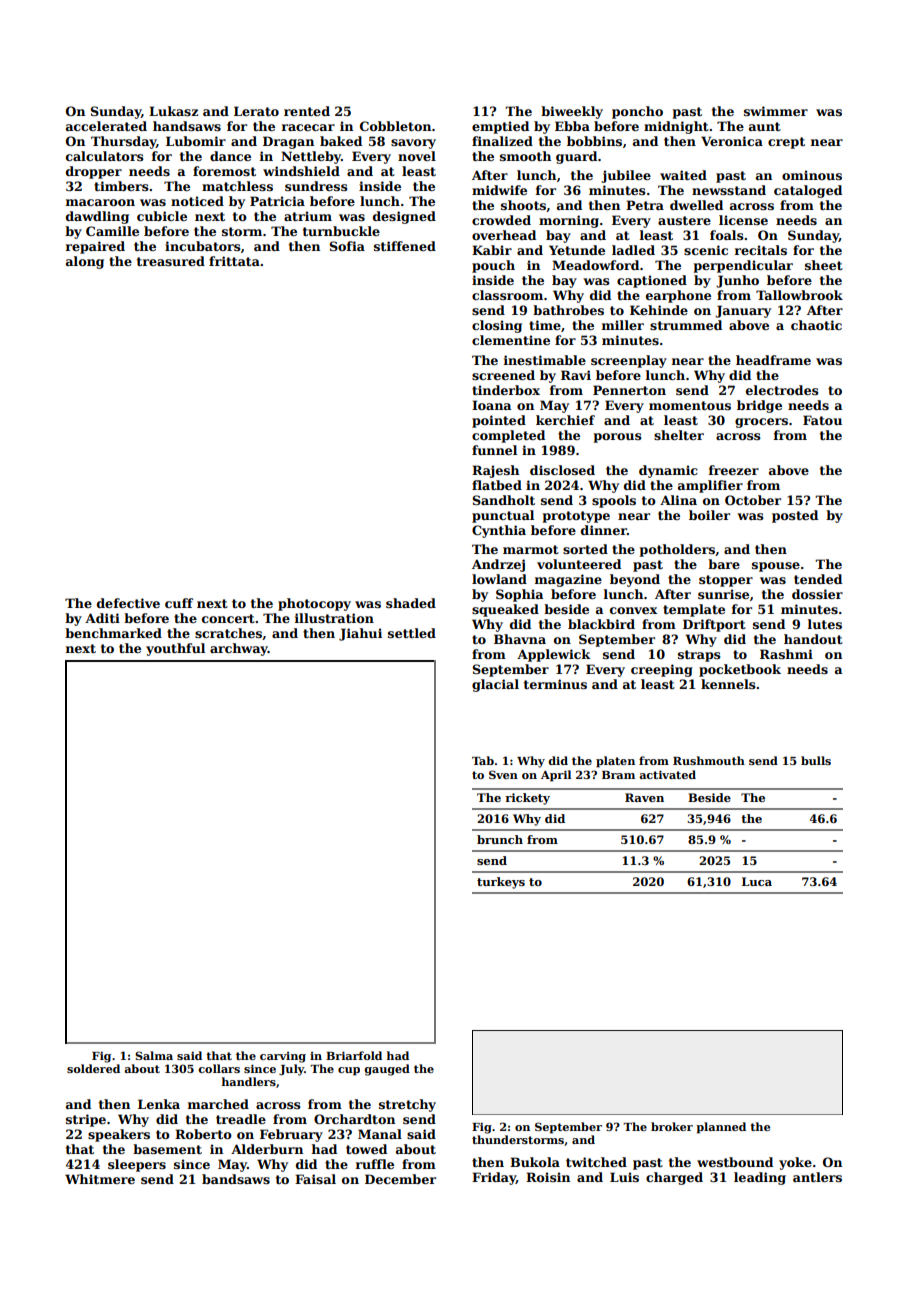  What do you see at coordinates (173, 111) in the page?
I see `Lukasz` at bounding box center [173, 111].
